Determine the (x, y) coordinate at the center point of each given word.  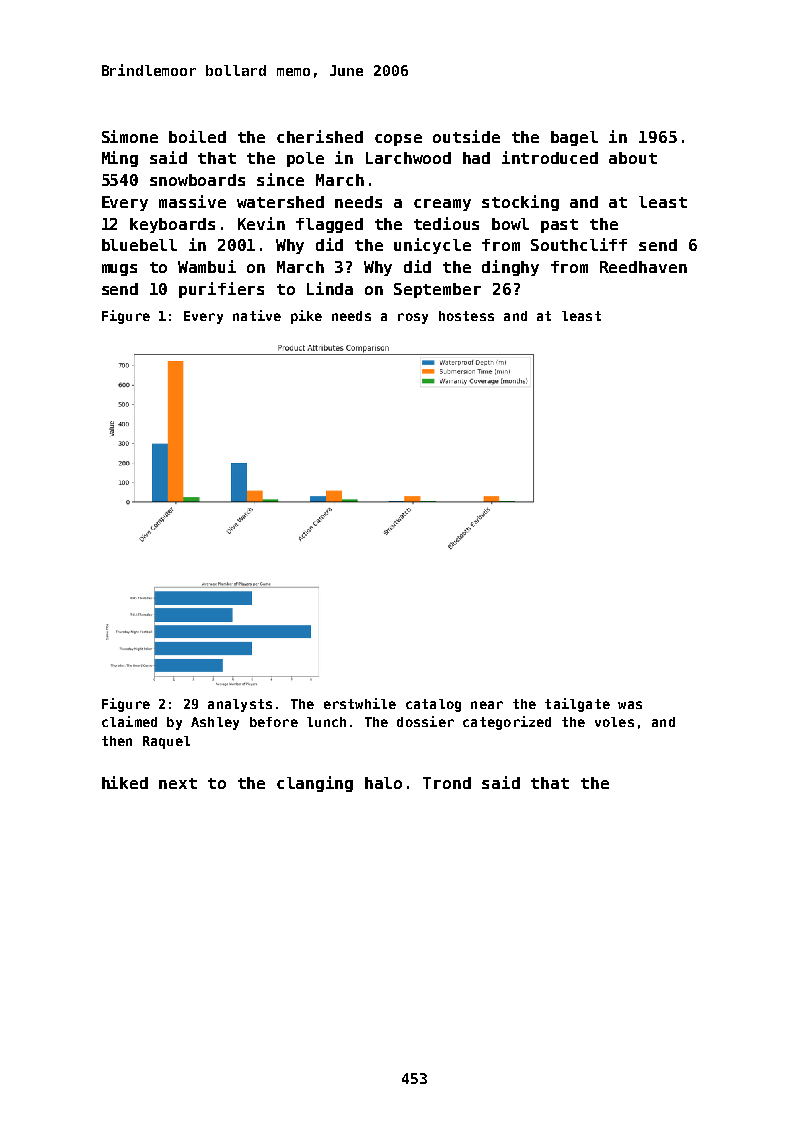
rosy (413, 318)
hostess (466, 316)
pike (306, 317)
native (257, 315)
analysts (240, 705)
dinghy (510, 268)
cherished (320, 136)
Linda (330, 288)
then (117, 741)
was (630, 705)
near (487, 705)
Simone (130, 136)
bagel (574, 138)
